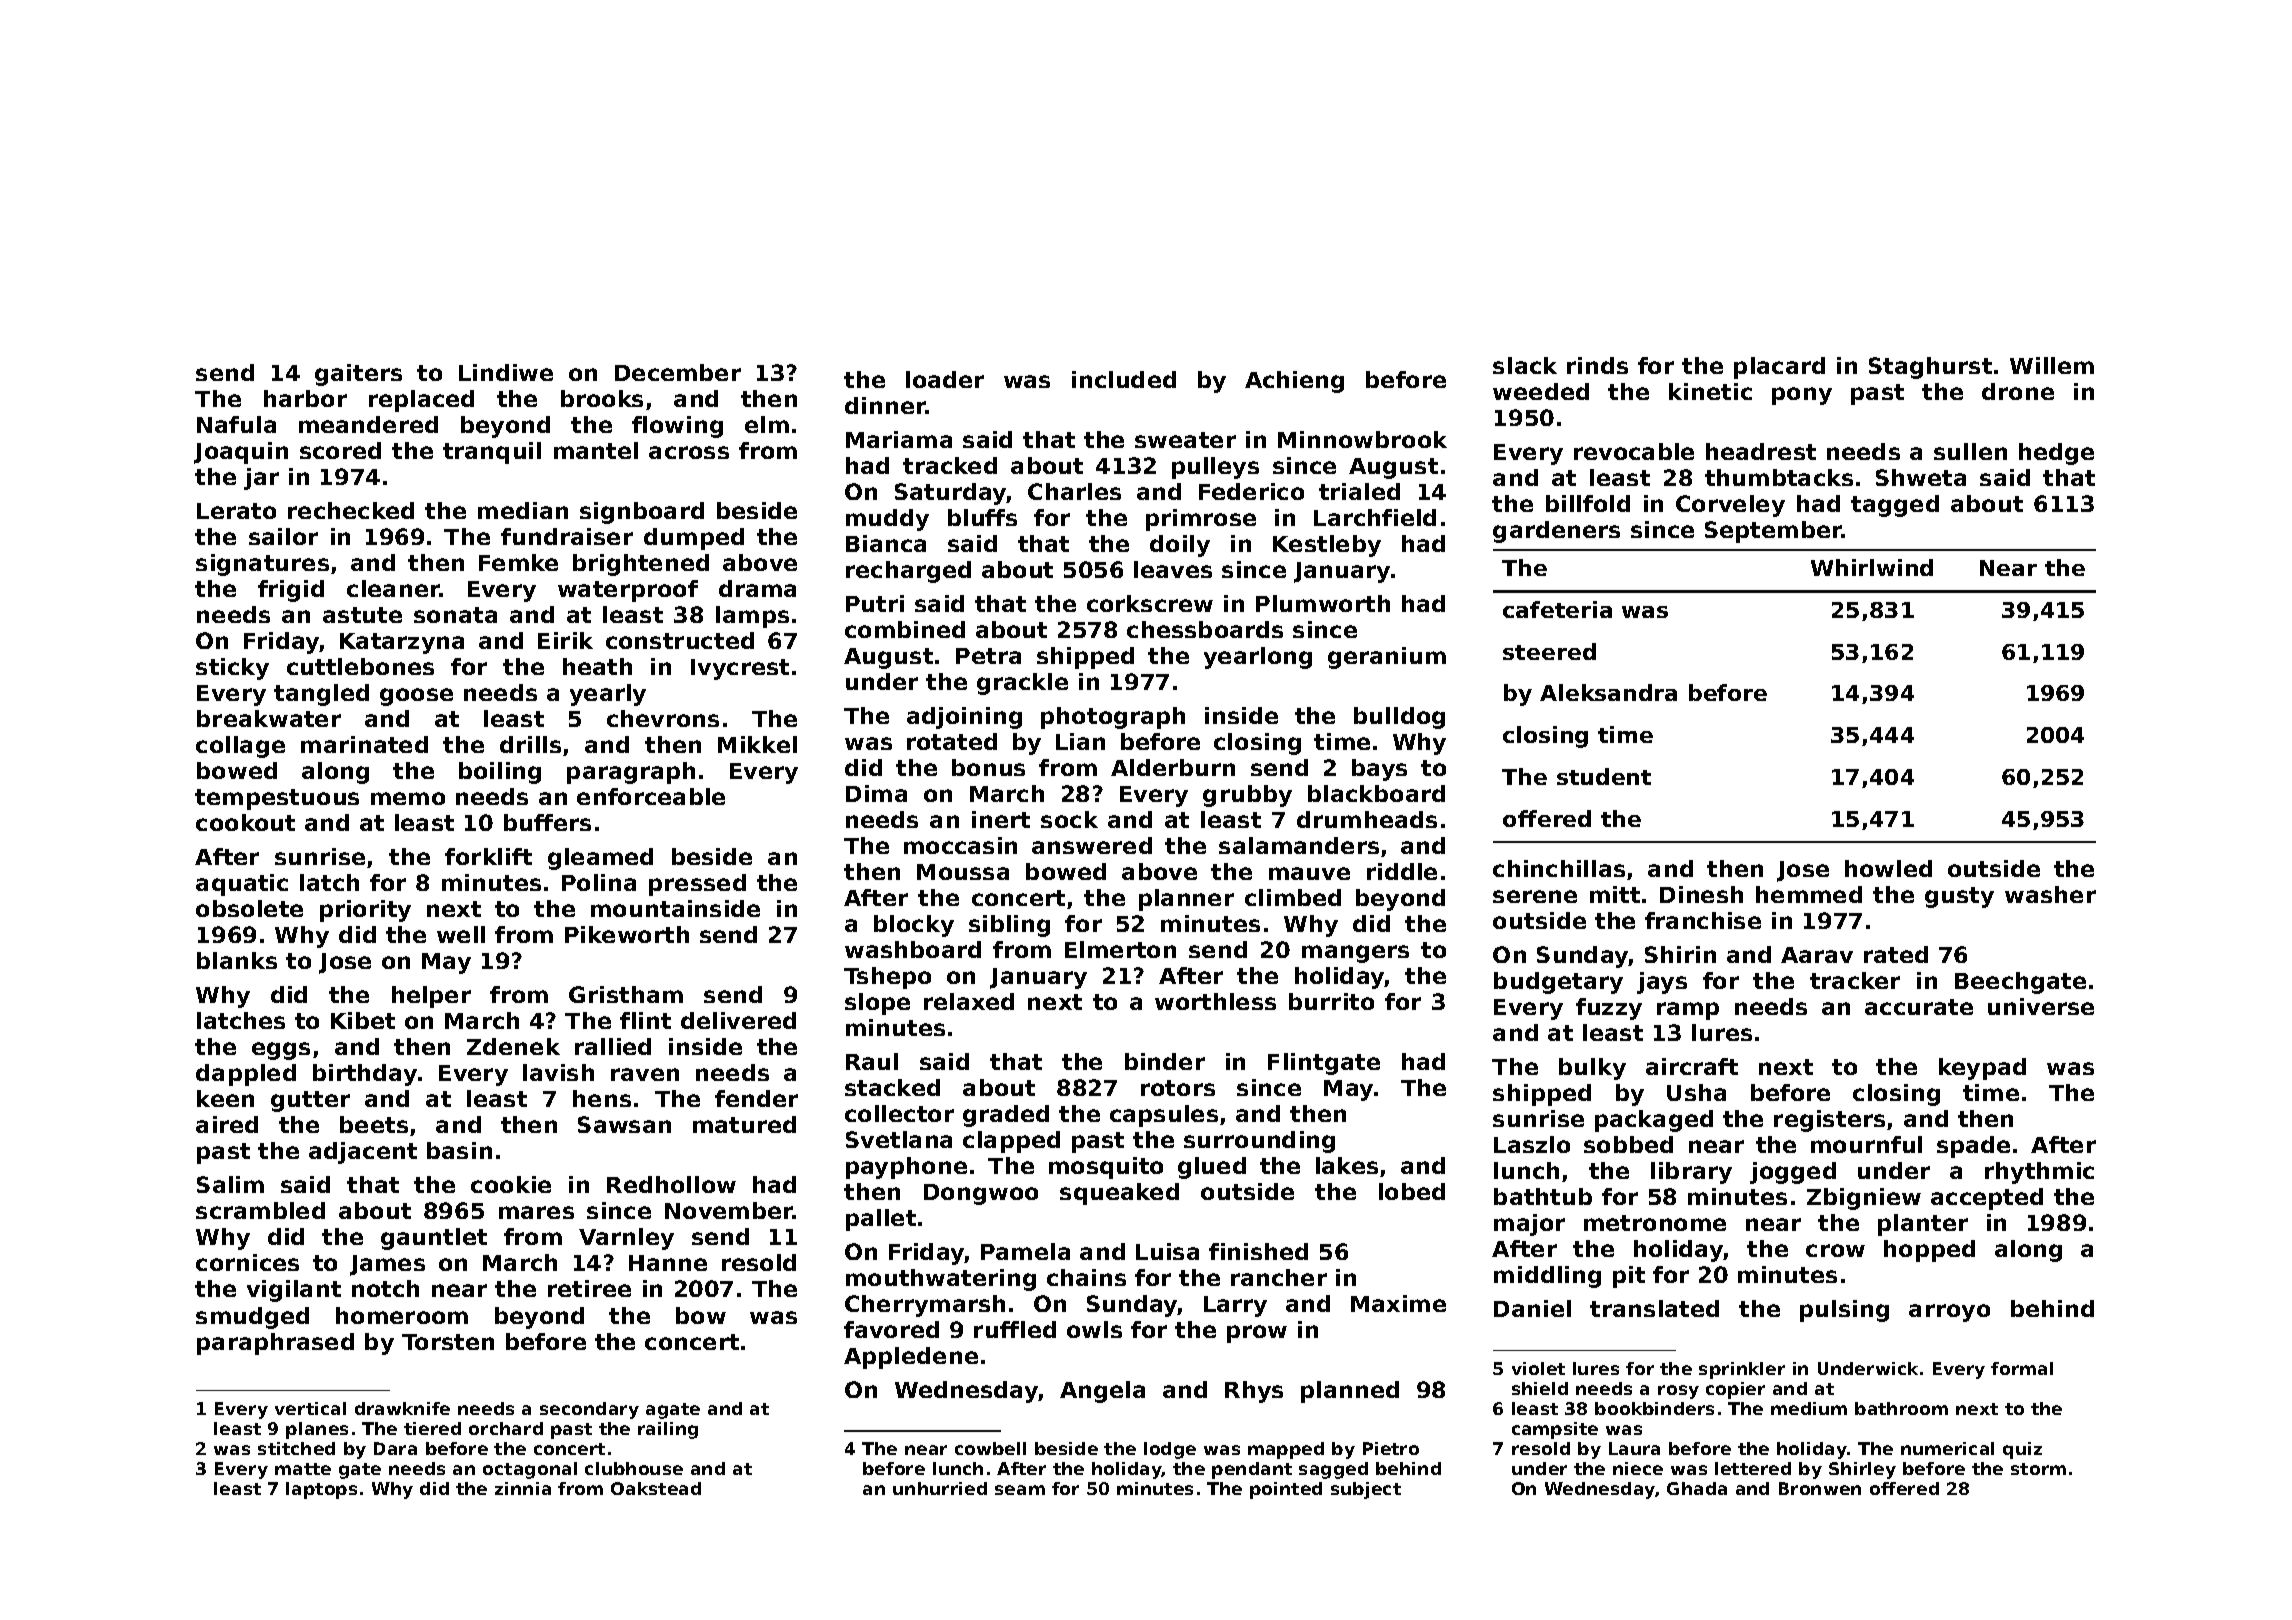 The image size is (2292, 1620). What do you see at coordinates (668, 1430) in the screenshot?
I see `railing` at bounding box center [668, 1430].
